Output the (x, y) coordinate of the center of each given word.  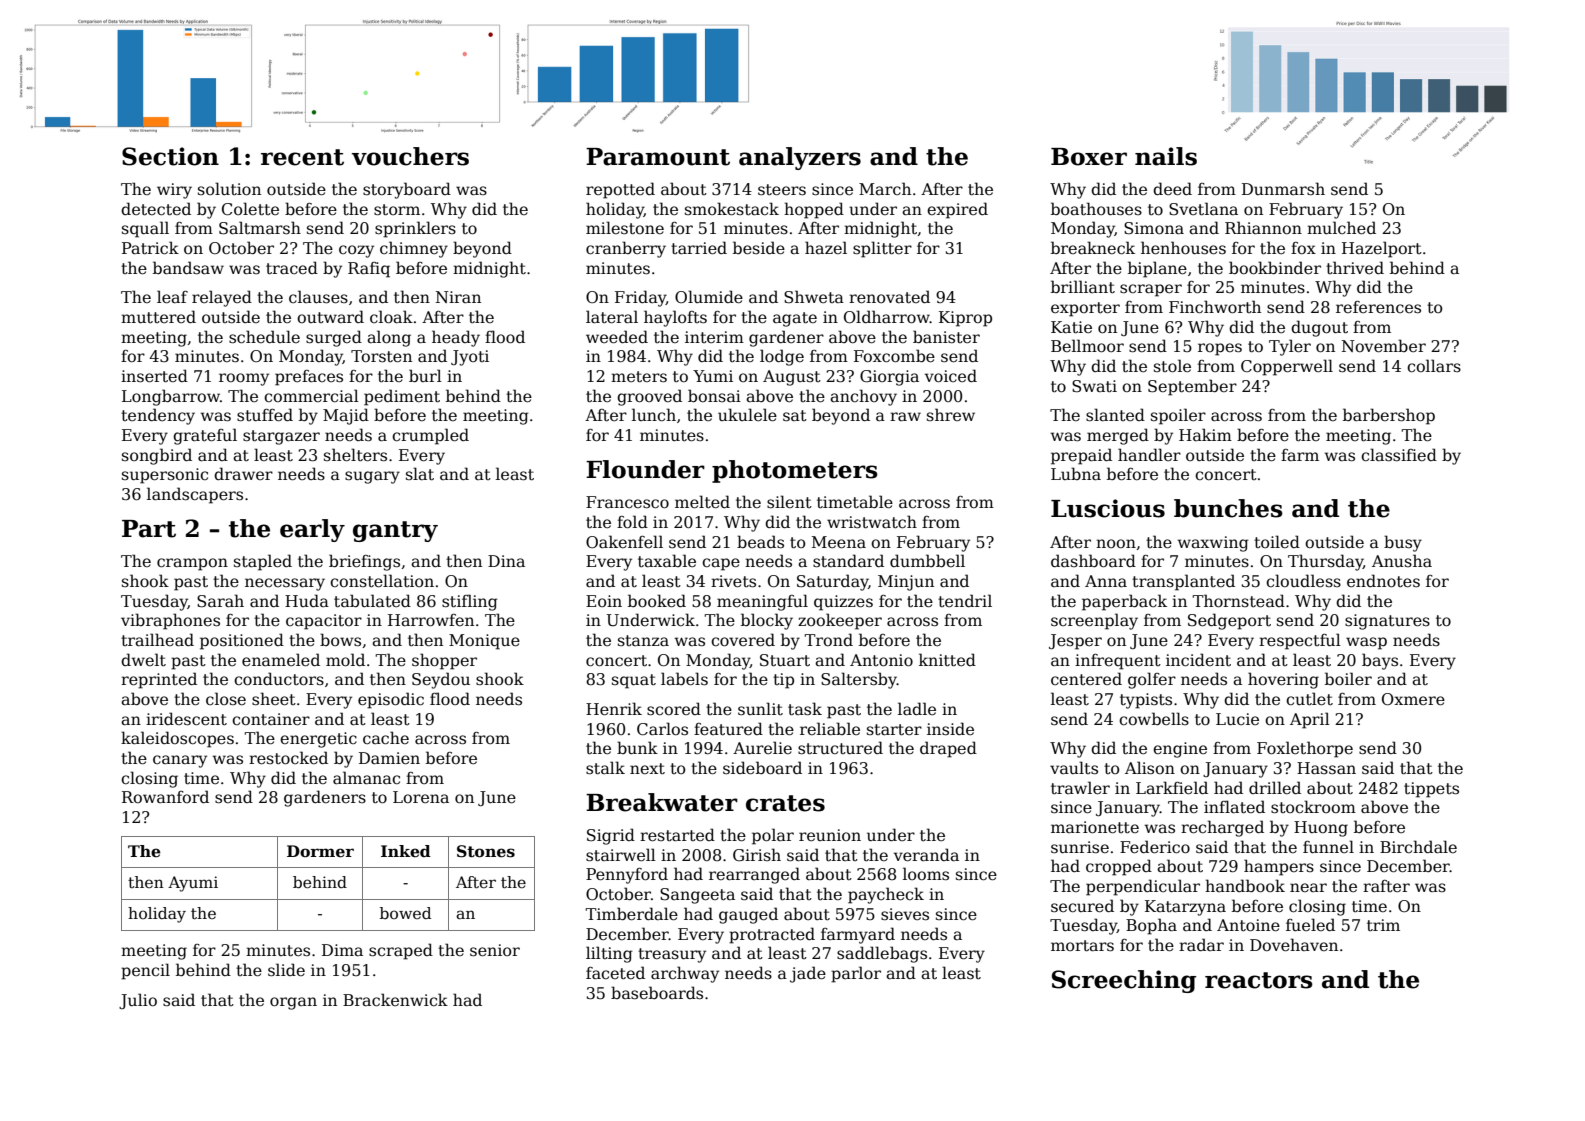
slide (286, 970)
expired (957, 210)
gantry (395, 531)
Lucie (1237, 719)
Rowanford (165, 796)
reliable (830, 729)
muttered (158, 316)
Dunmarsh (1283, 188)
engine (1180, 750)
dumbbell (927, 560)
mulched (1341, 228)
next (647, 768)
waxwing (1213, 544)
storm (397, 209)
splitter (882, 249)
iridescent (186, 719)
